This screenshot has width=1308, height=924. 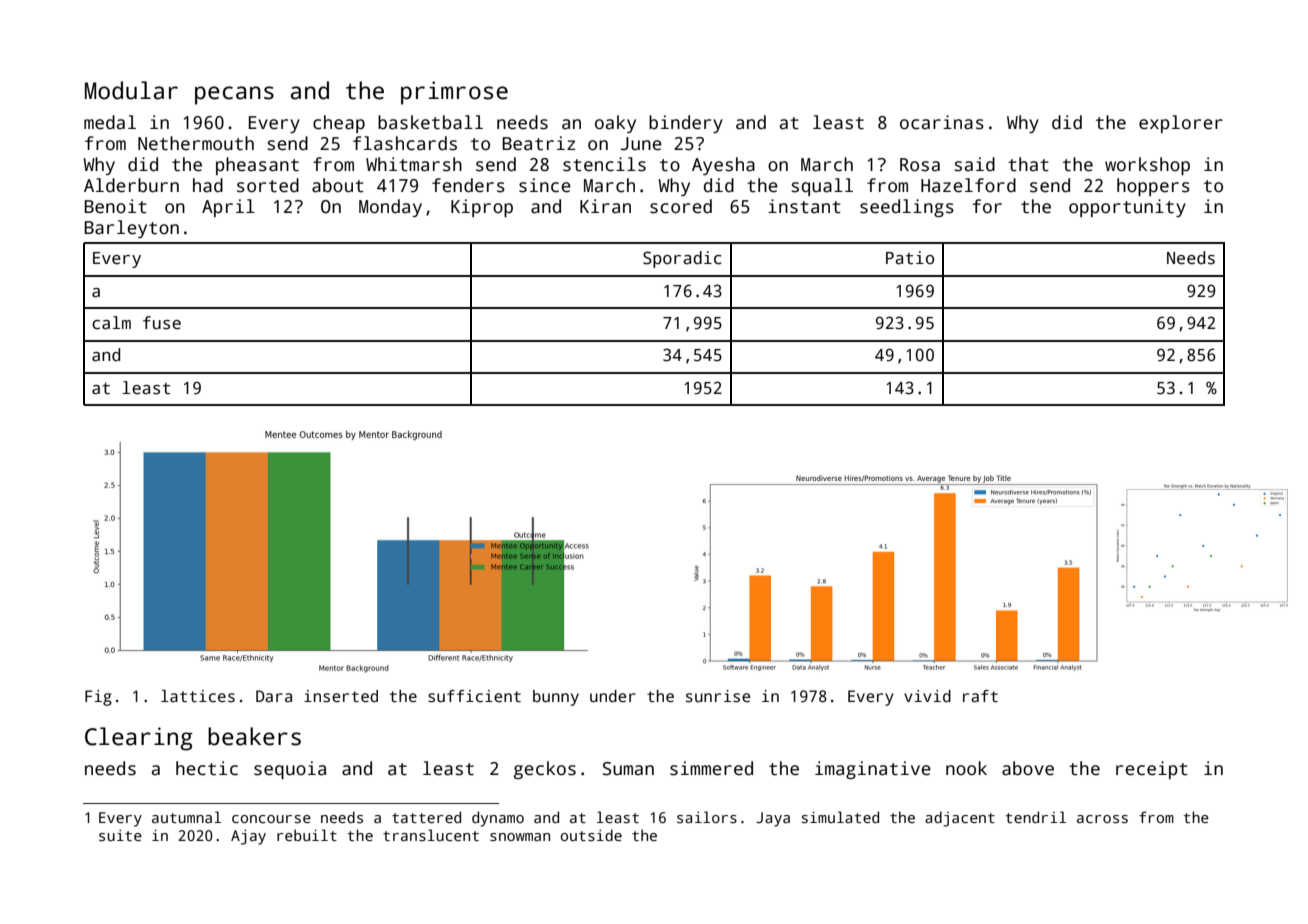 I want to click on Dara, so click(x=274, y=696).
